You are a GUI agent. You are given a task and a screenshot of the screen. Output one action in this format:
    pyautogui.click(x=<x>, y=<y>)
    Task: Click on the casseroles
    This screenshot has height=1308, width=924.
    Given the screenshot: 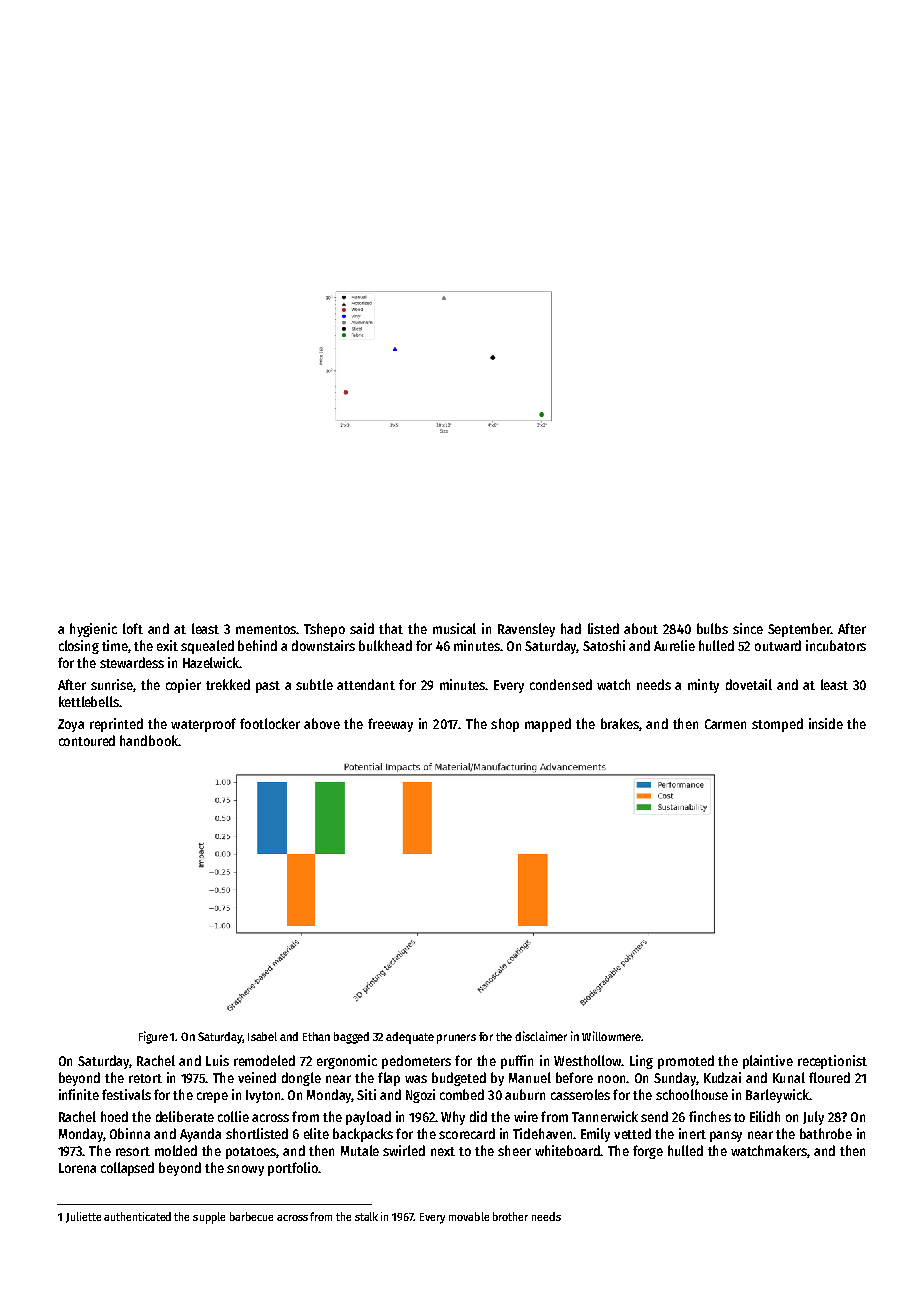 What is the action you would take?
    pyautogui.click(x=580, y=1094)
